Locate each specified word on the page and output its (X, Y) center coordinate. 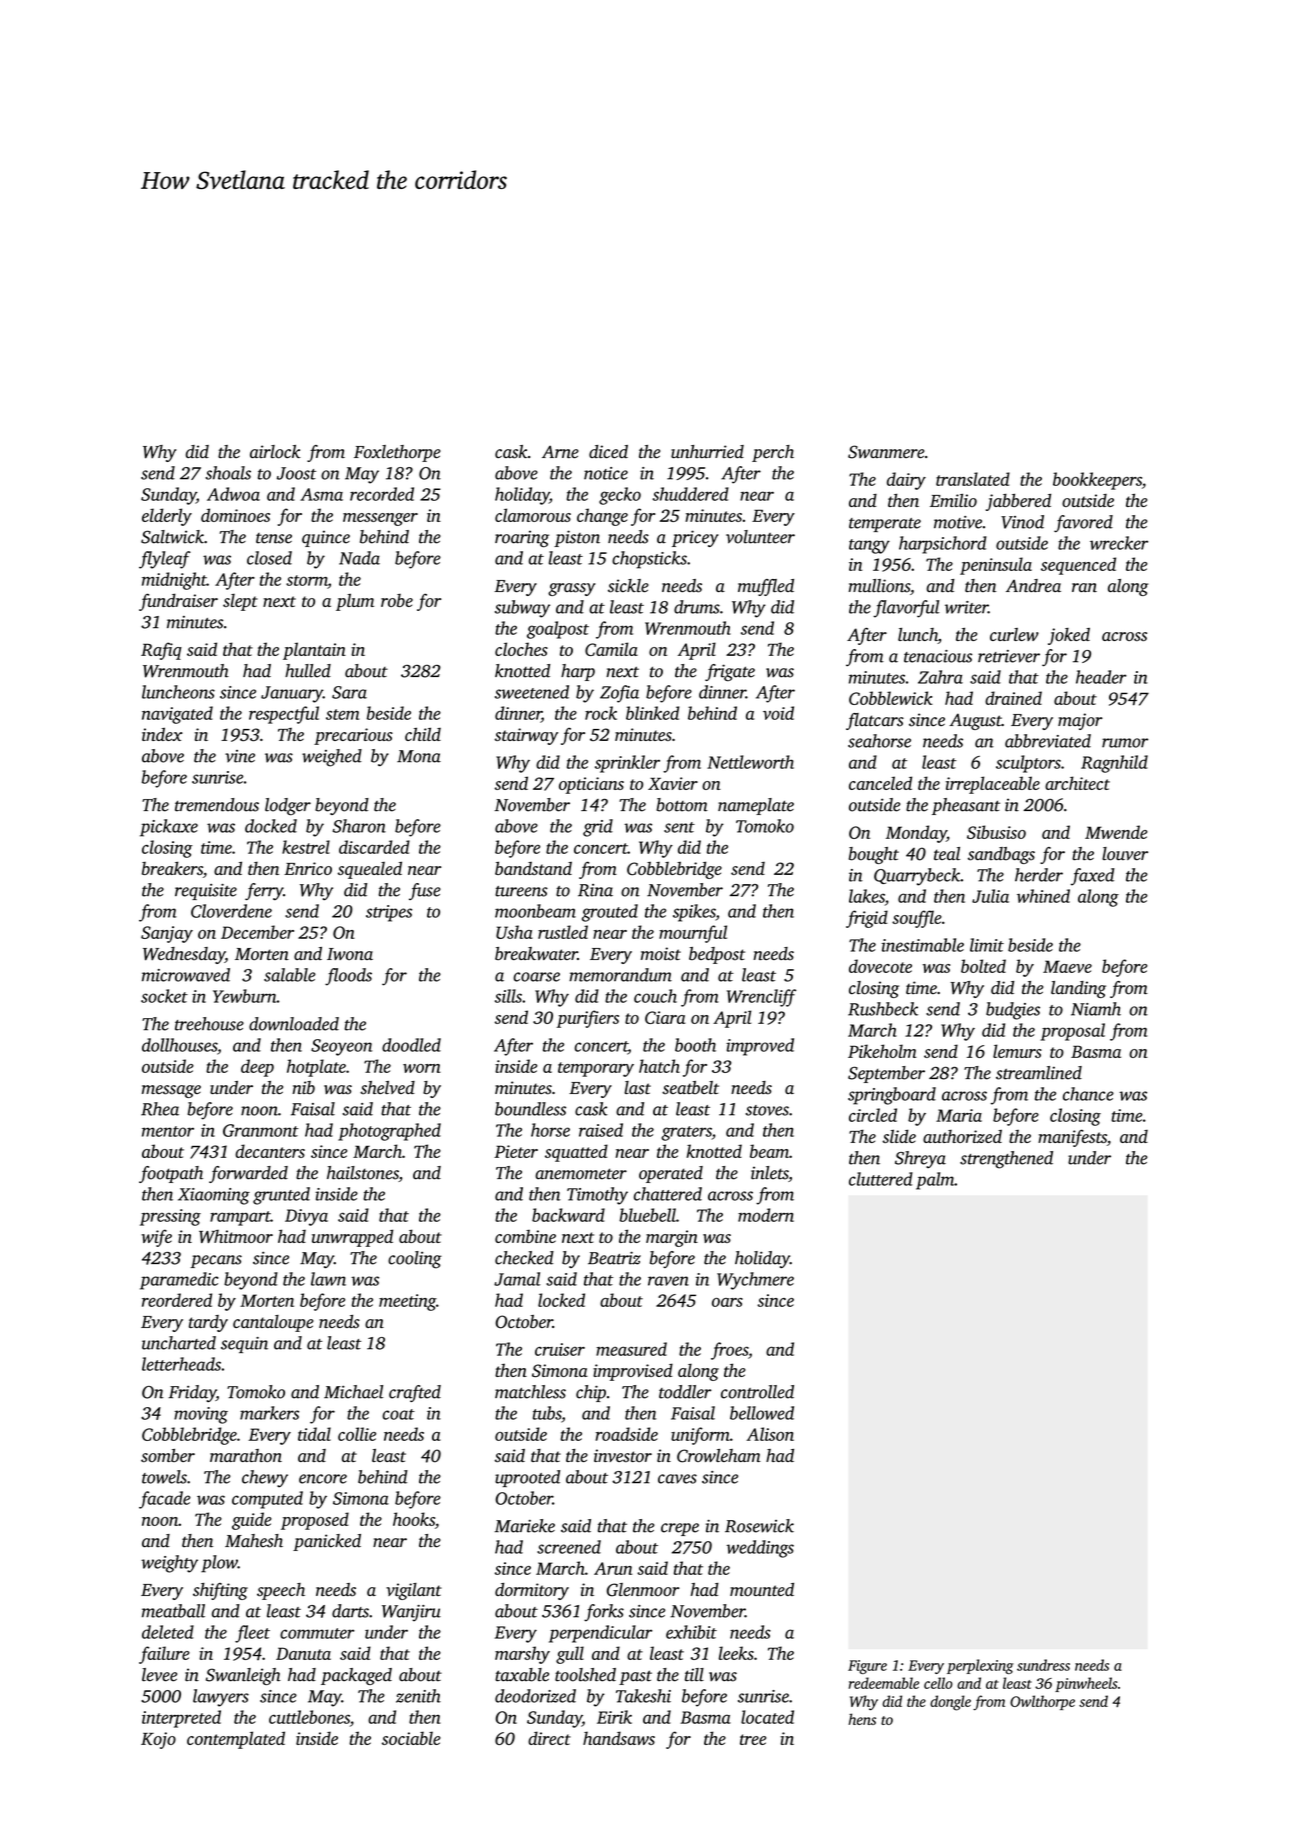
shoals (228, 473)
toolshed (585, 1675)
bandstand (533, 868)
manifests (1072, 1138)
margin (672, 1238)
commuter (317, 1633)
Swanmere (886, 452)
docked (271, 826)
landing (1078, 989)
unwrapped (352, 1238)
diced (608, 452)
